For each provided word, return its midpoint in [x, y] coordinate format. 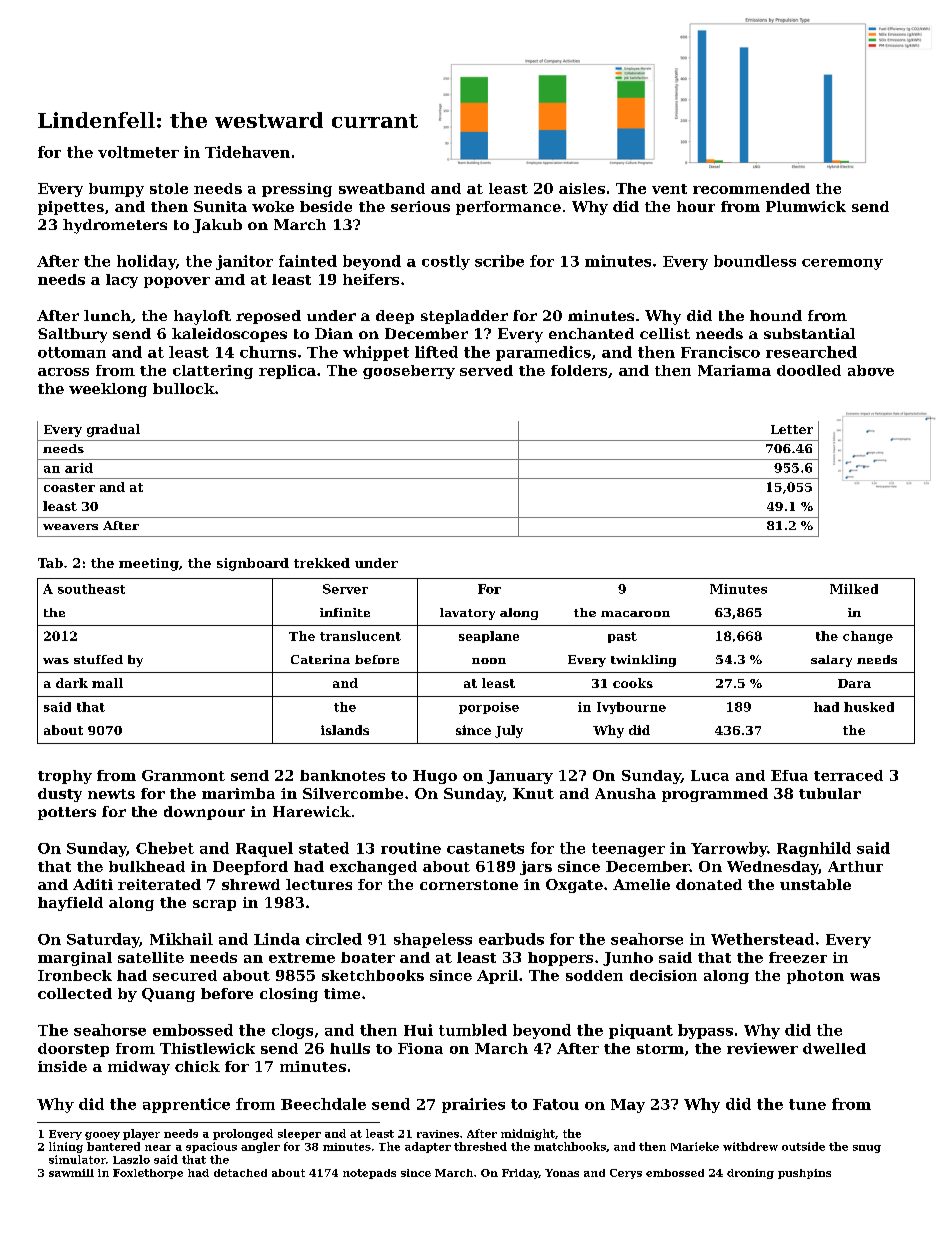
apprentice [186, 1105]
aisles [582, 188]
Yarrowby [729, 849]
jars [536, 868]
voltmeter [138, 152]
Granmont [183, 775]
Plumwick [806, 206]
